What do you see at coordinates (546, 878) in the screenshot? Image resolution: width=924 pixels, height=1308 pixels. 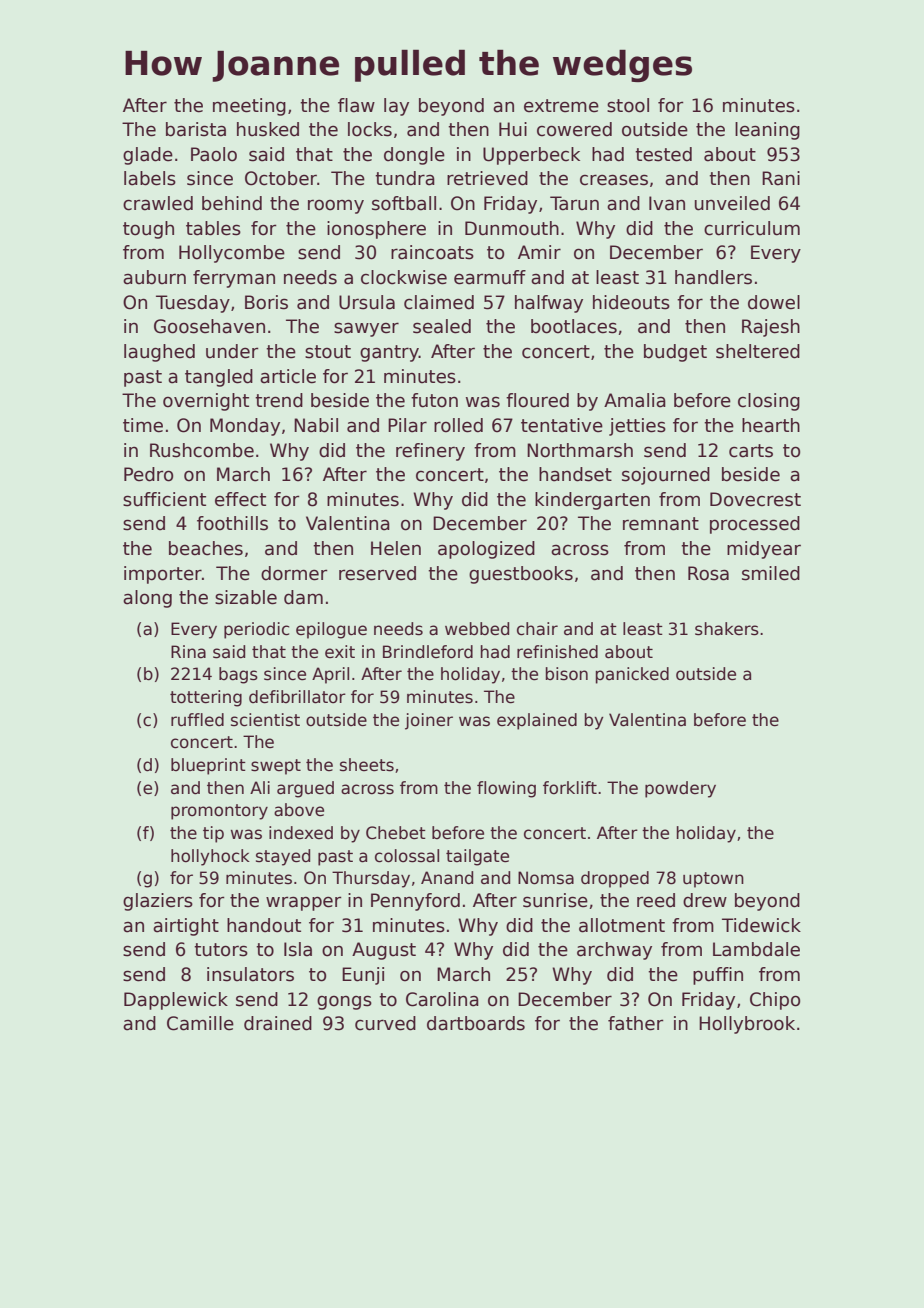 I see `Nomsa` at bounding box center [546, 878].
